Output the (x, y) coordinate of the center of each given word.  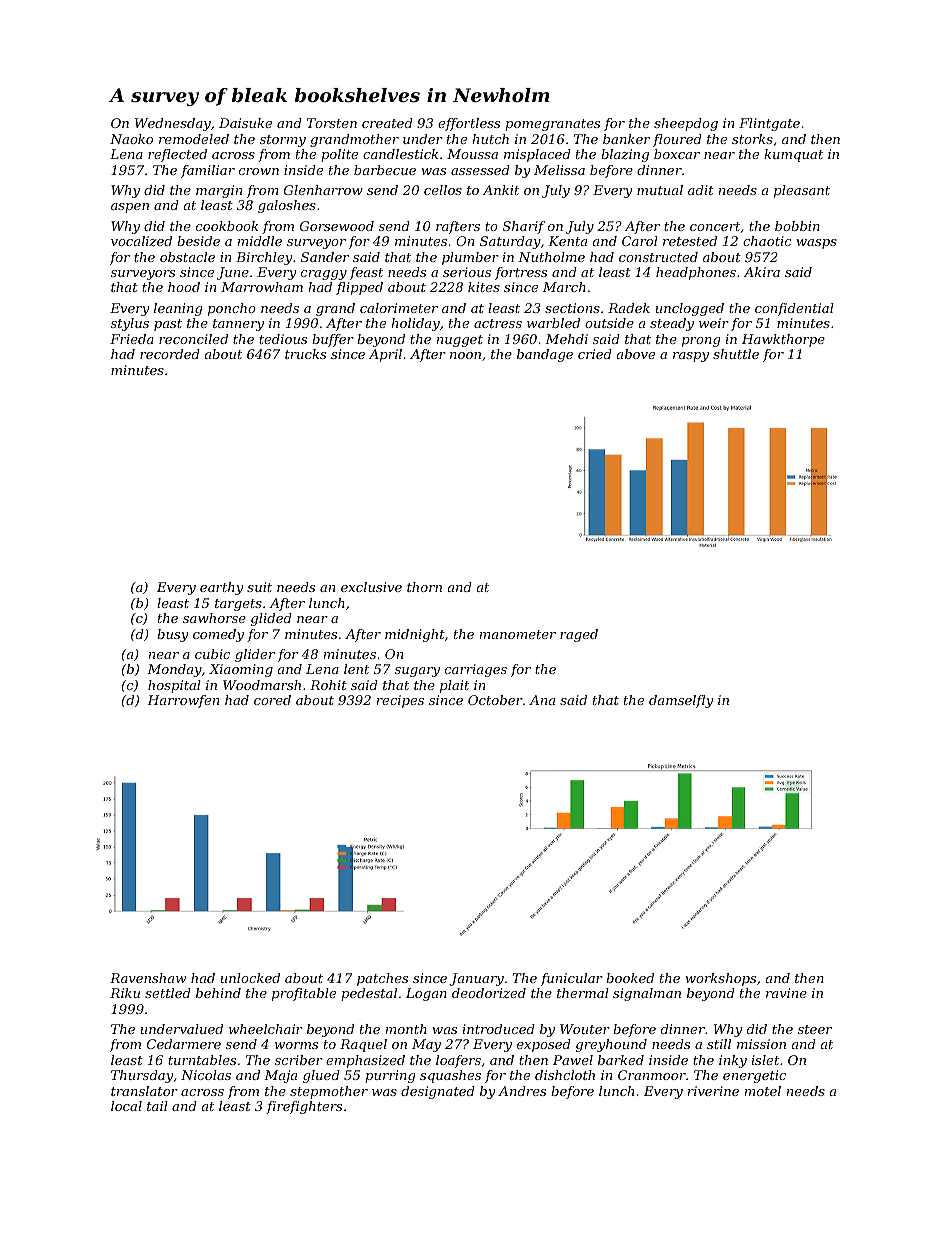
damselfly (681, 701)
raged (579, 635)
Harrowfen (183, 701)
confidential (794, 309)
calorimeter (399, 308)
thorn (424, 587)
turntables (202, 1060)
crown (259, 171)
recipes (400, 701)
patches (382, 979)
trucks (305, 354)
